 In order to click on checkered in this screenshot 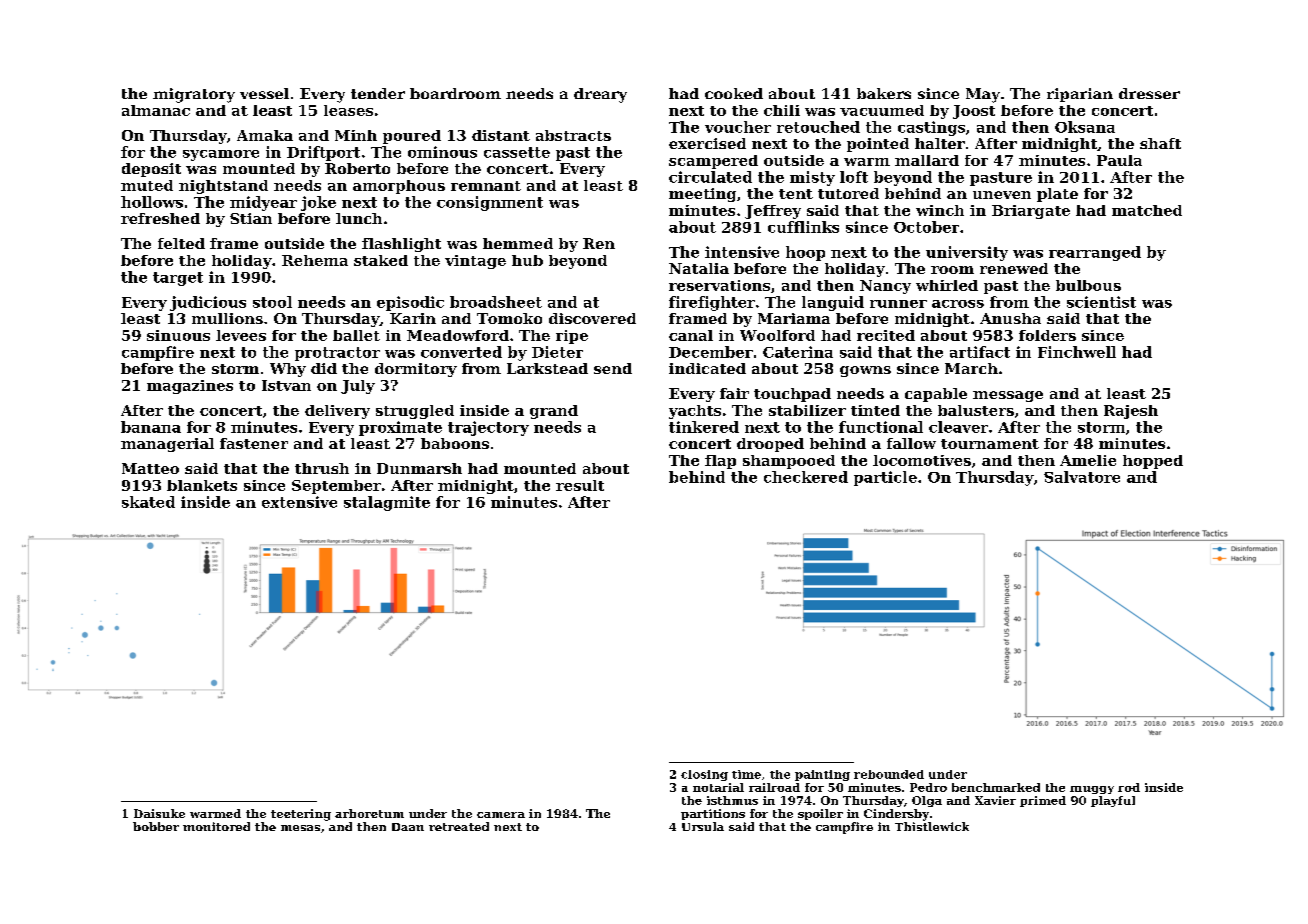, I will do `click(806, 477)`.
